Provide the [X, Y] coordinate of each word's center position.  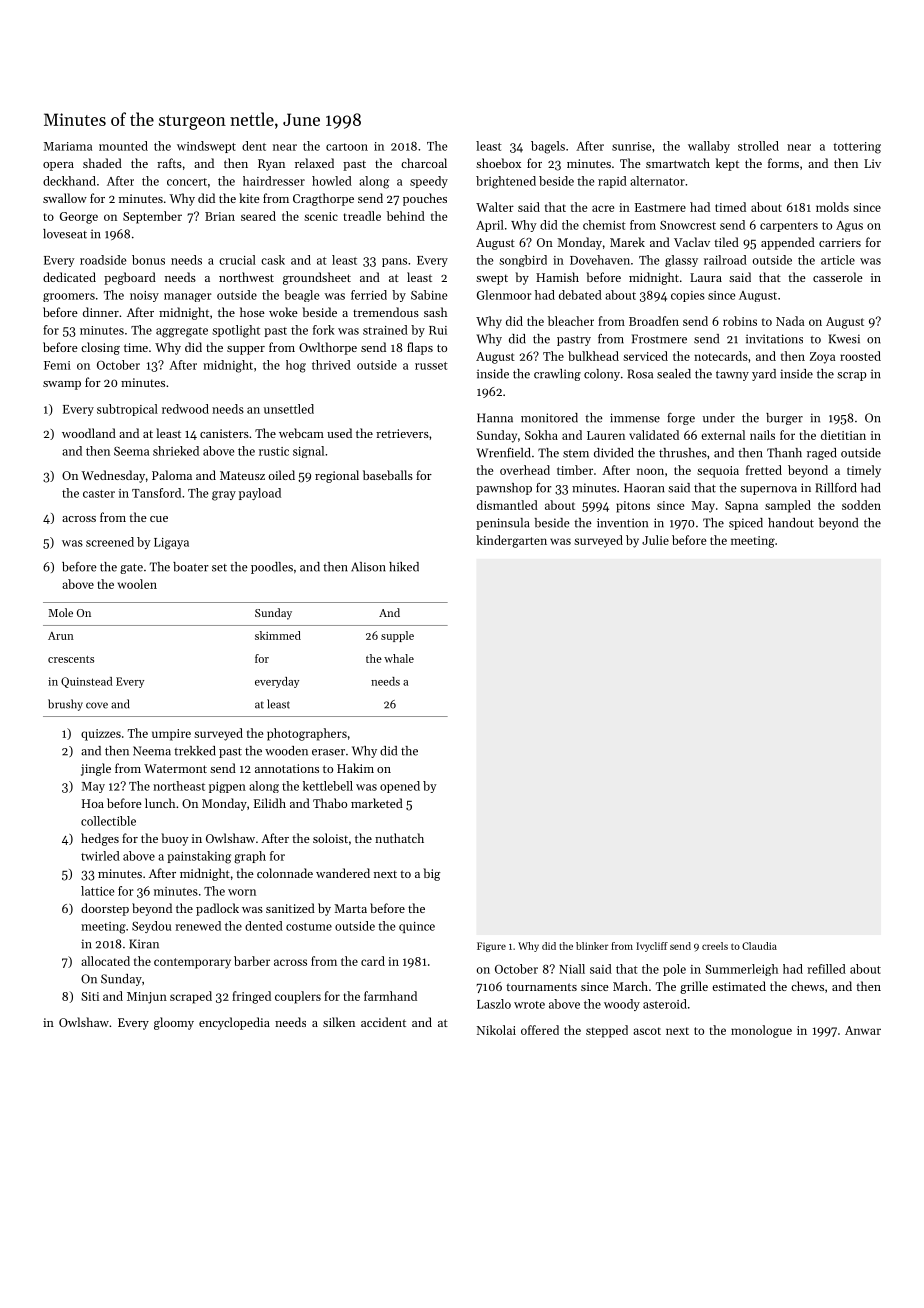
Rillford [836, 488]
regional [337, 476]
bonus [148, 260]
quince [417, 927]
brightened [506, 182]
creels [715, 946]
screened [110, 542]
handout [791, 523]
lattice [97, 891]
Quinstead [87, 682]
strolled [758, 146]
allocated [105, 961]
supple [397, 636]
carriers [840, 242]
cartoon [347, 147]
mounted [123, 146]
